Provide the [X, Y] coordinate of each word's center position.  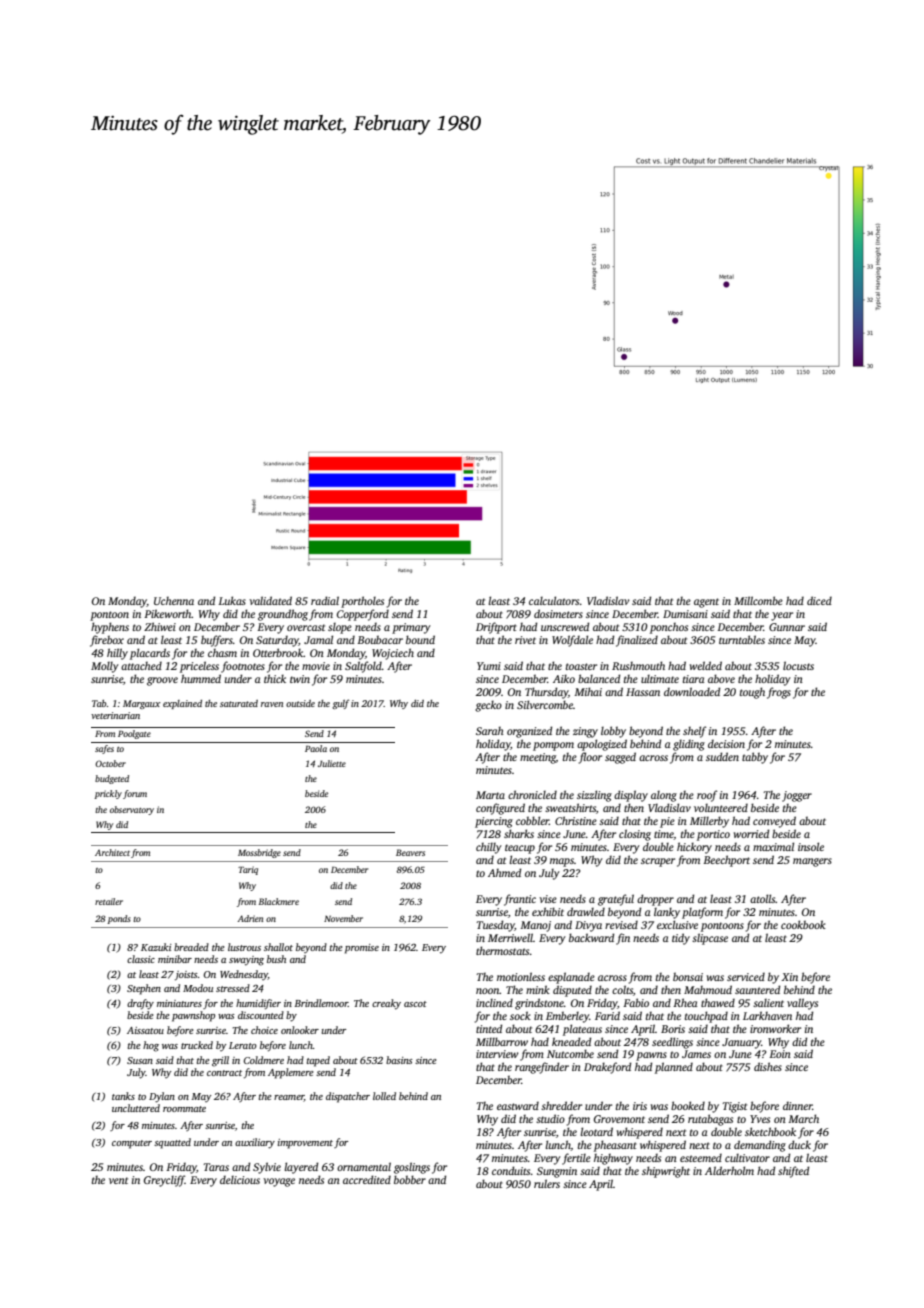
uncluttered [136, 1108]
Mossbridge [259, 853]
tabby [755, 758]
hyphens [110, 628]
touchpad [706, 1017]
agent [706, 603]
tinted [489, 1028]
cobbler [532, 820]
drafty [140, 1004]
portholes [362, 602]
